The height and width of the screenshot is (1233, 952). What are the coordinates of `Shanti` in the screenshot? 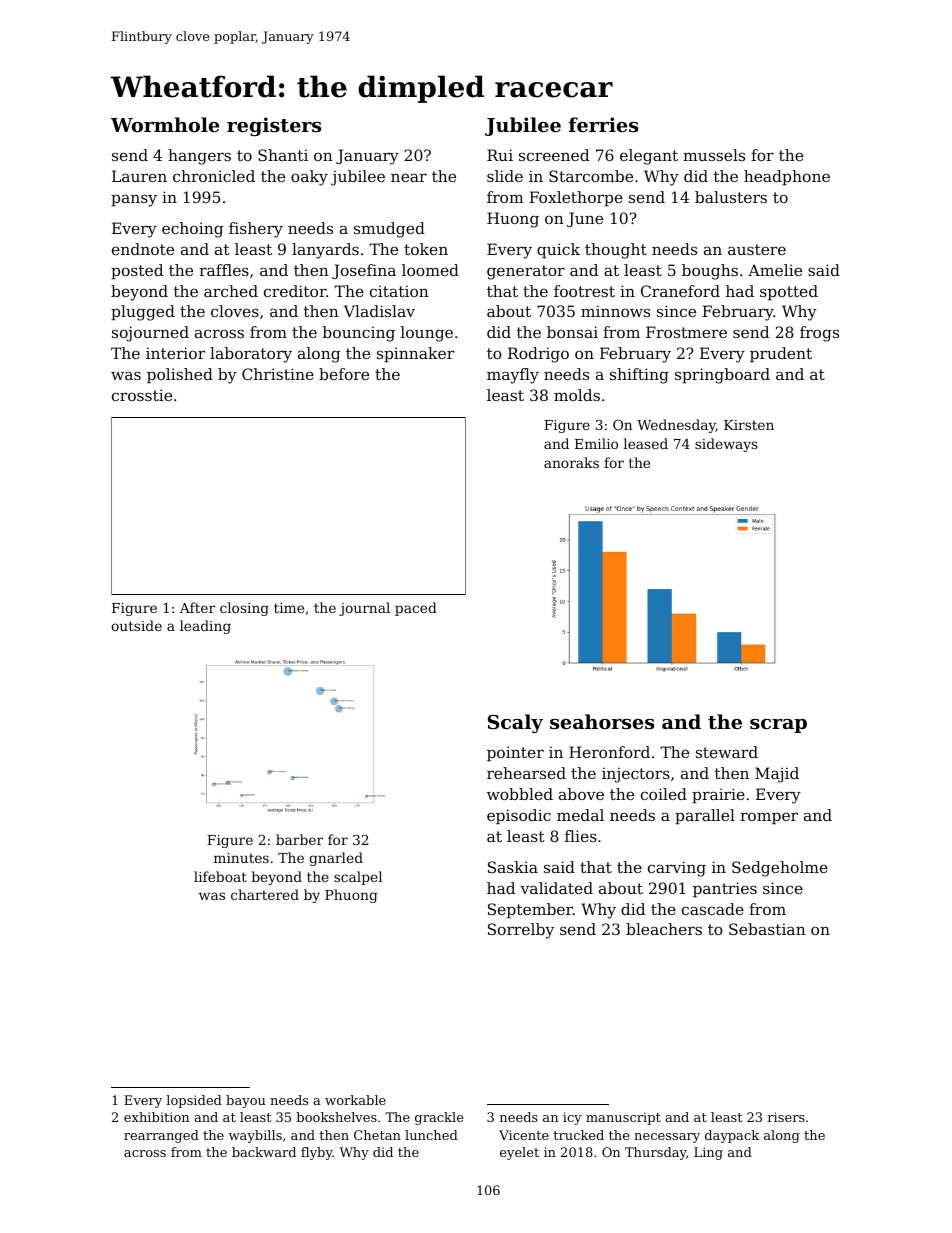 It's located at (283, 155).
